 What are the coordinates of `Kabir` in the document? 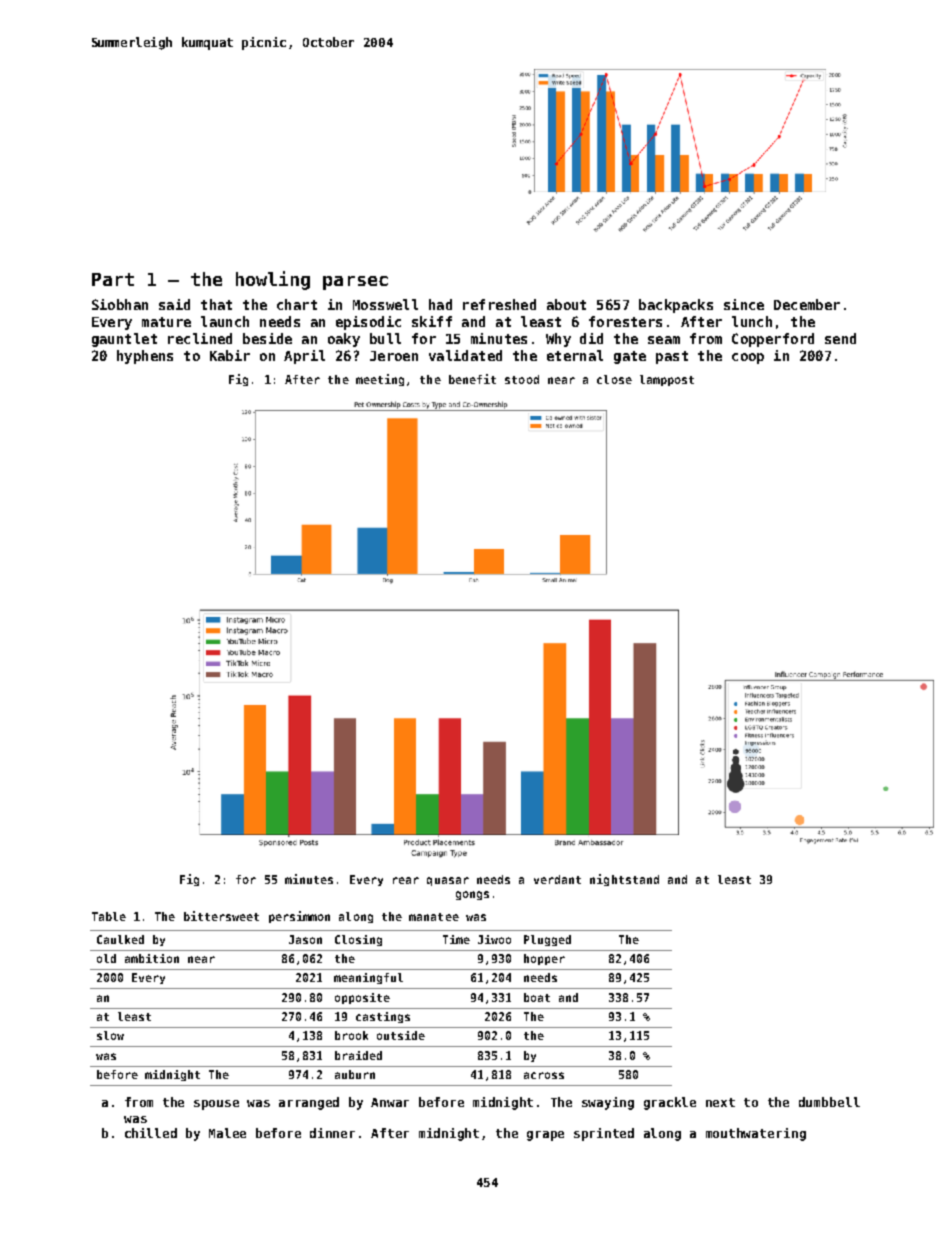 It's located at (230, 355).
